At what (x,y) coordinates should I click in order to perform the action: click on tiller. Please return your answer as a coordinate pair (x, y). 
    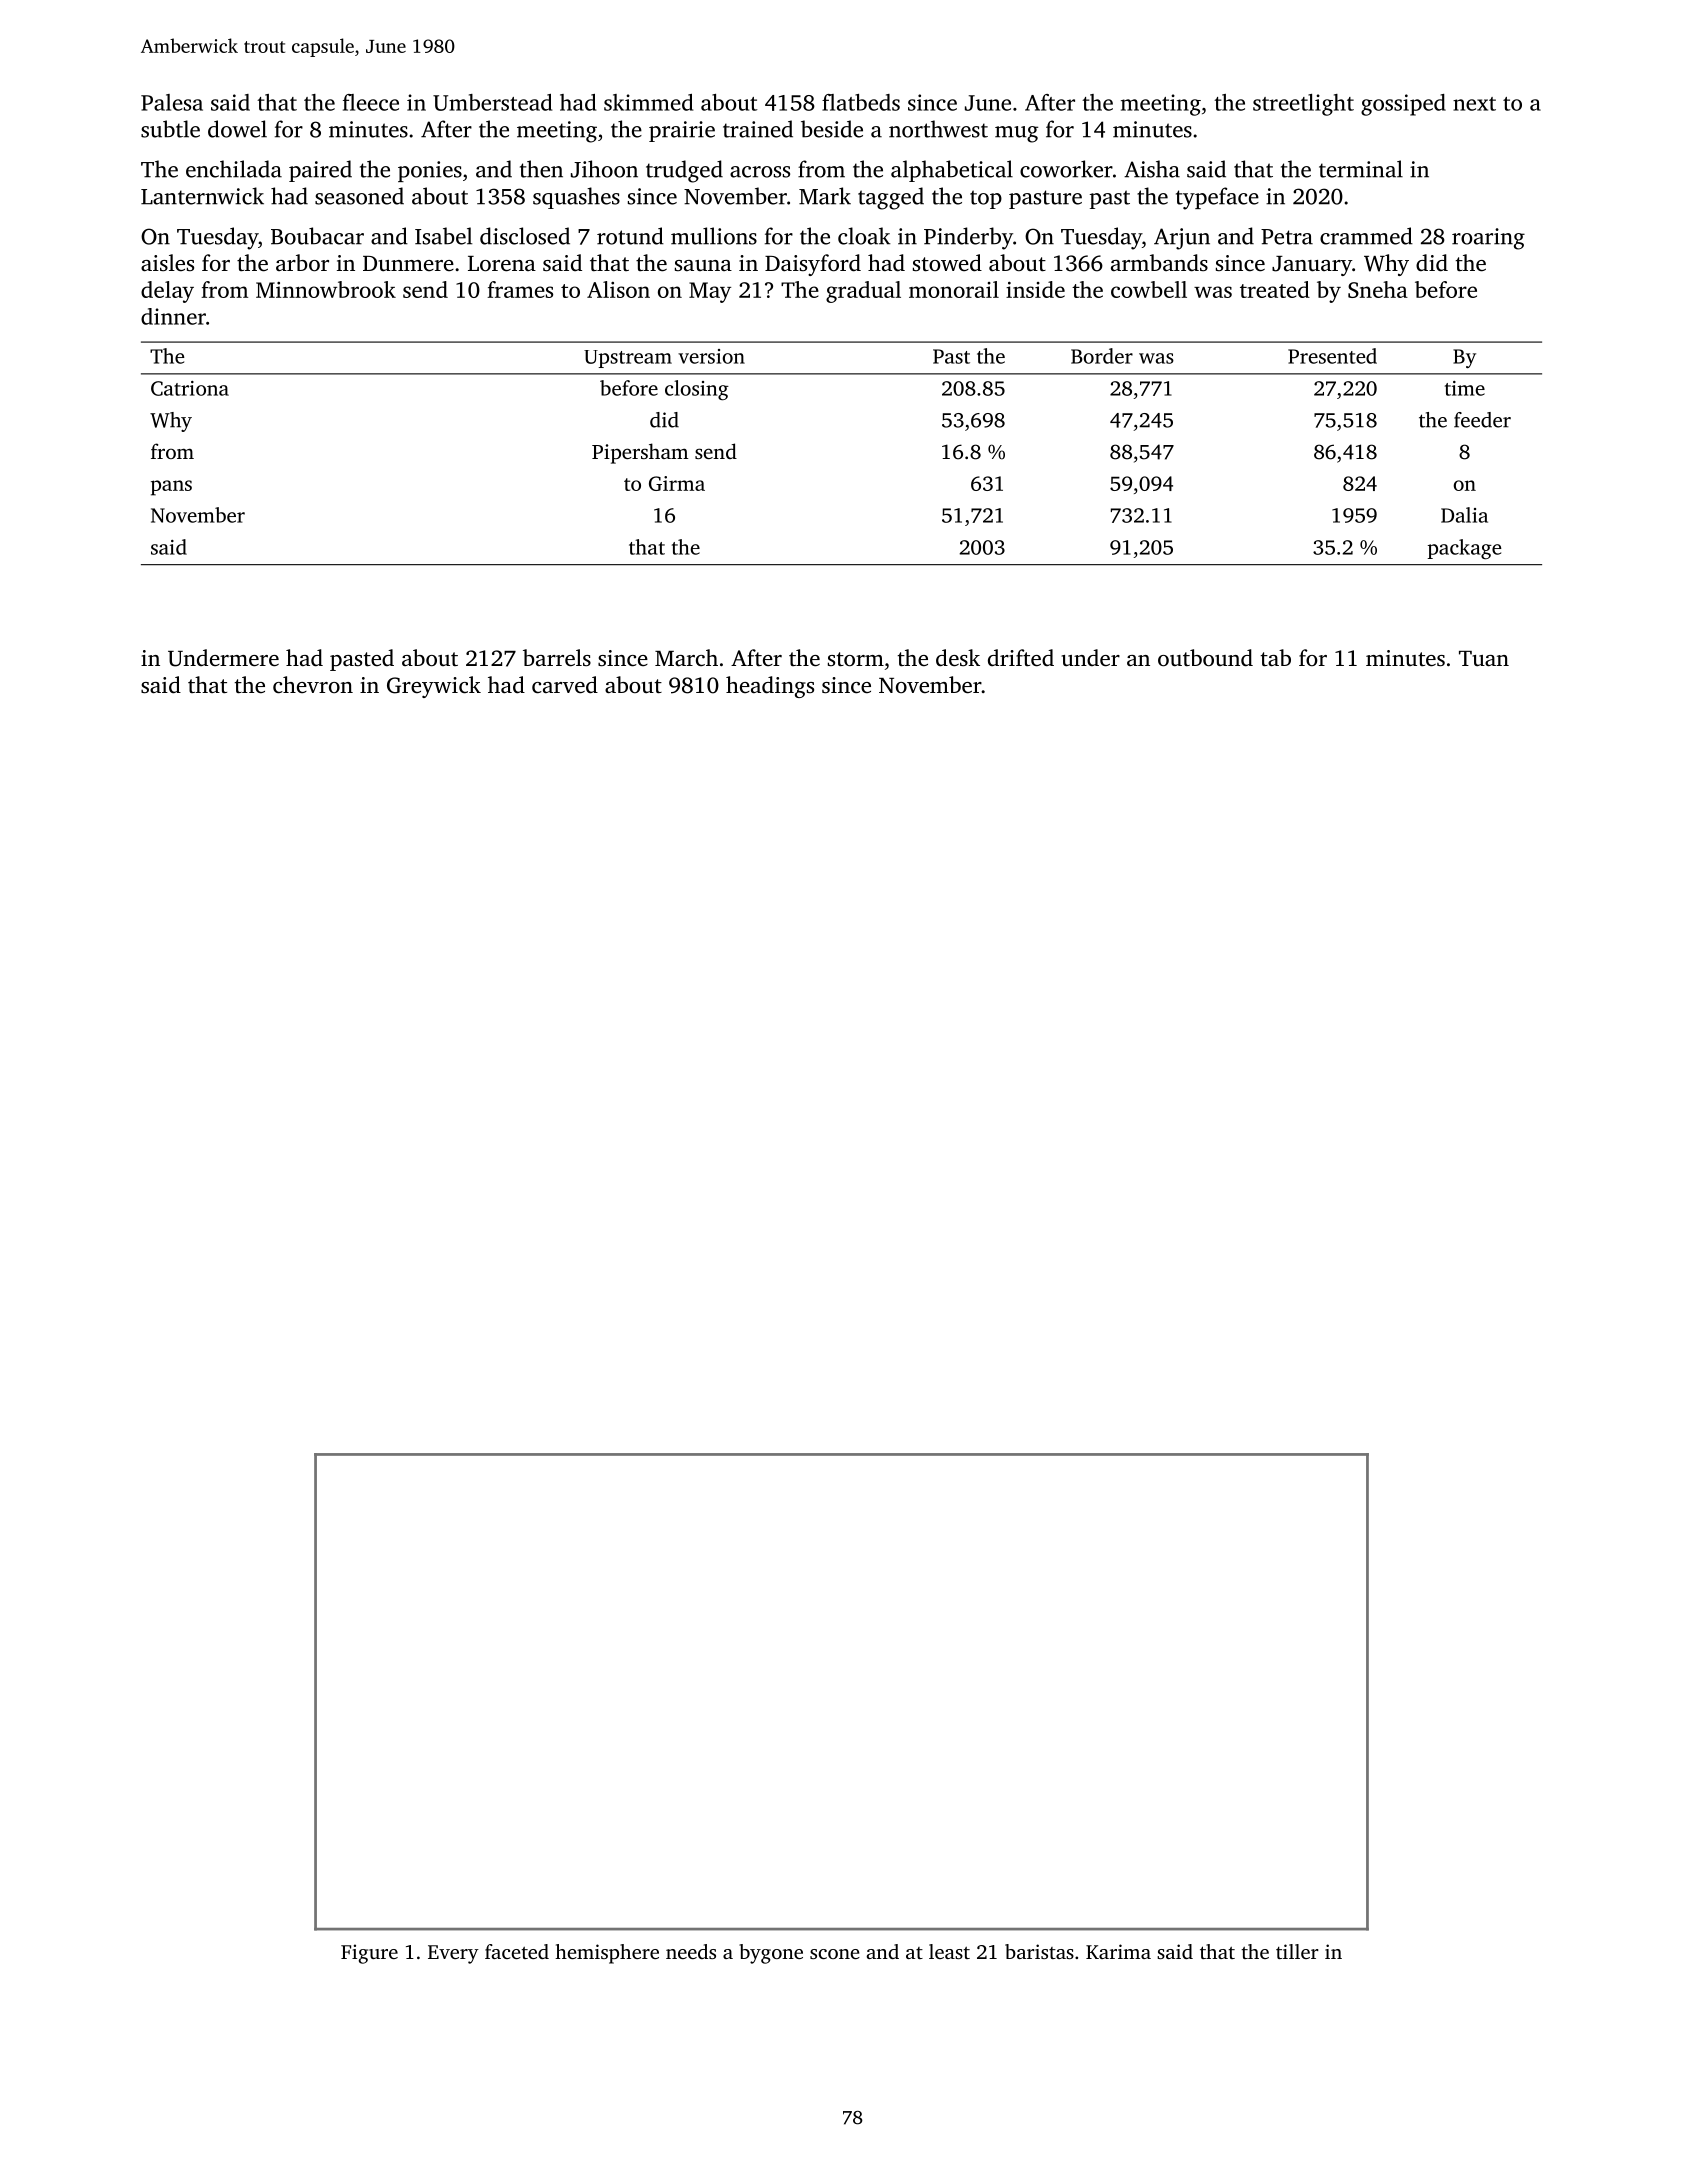
    Looking at the image, I should click on (1297, 1951).
